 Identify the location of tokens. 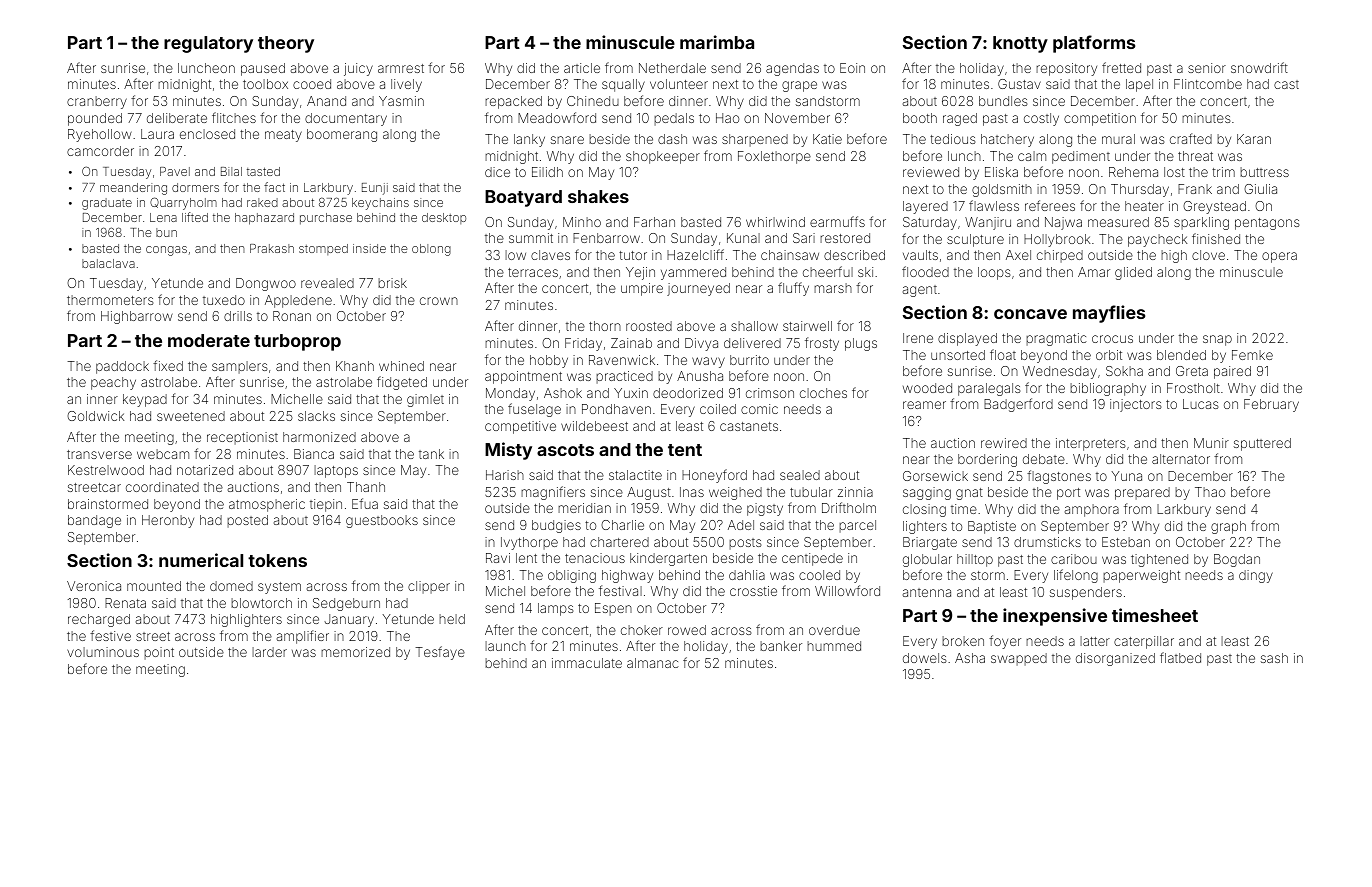
(277, 560).
